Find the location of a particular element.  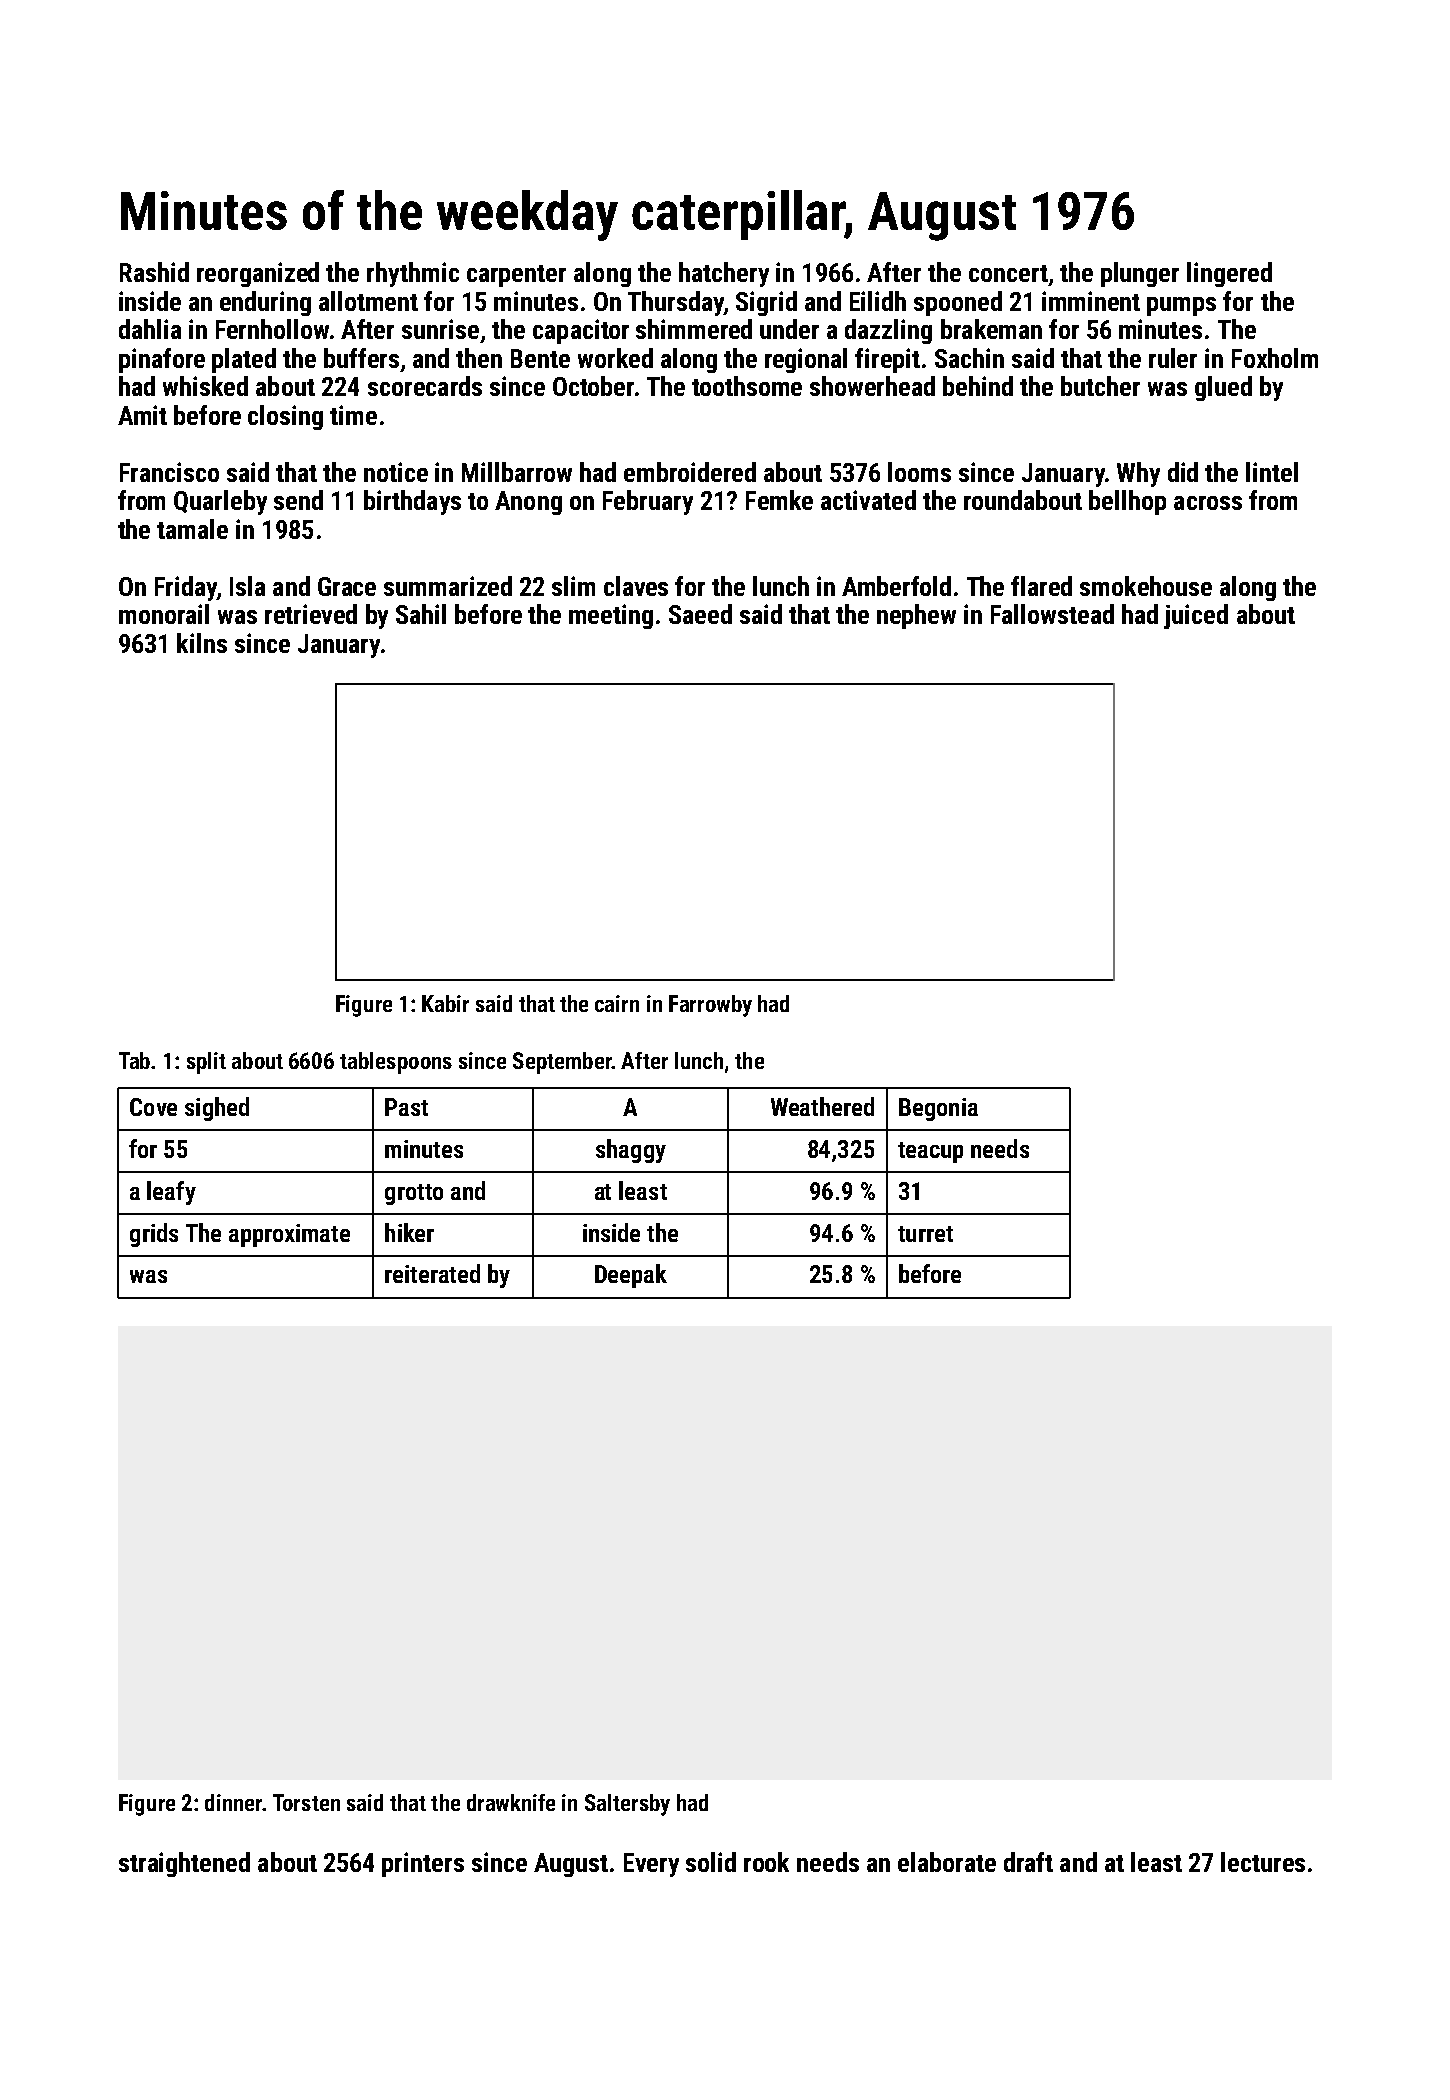

kilns is located at coordinates (202, 643).
